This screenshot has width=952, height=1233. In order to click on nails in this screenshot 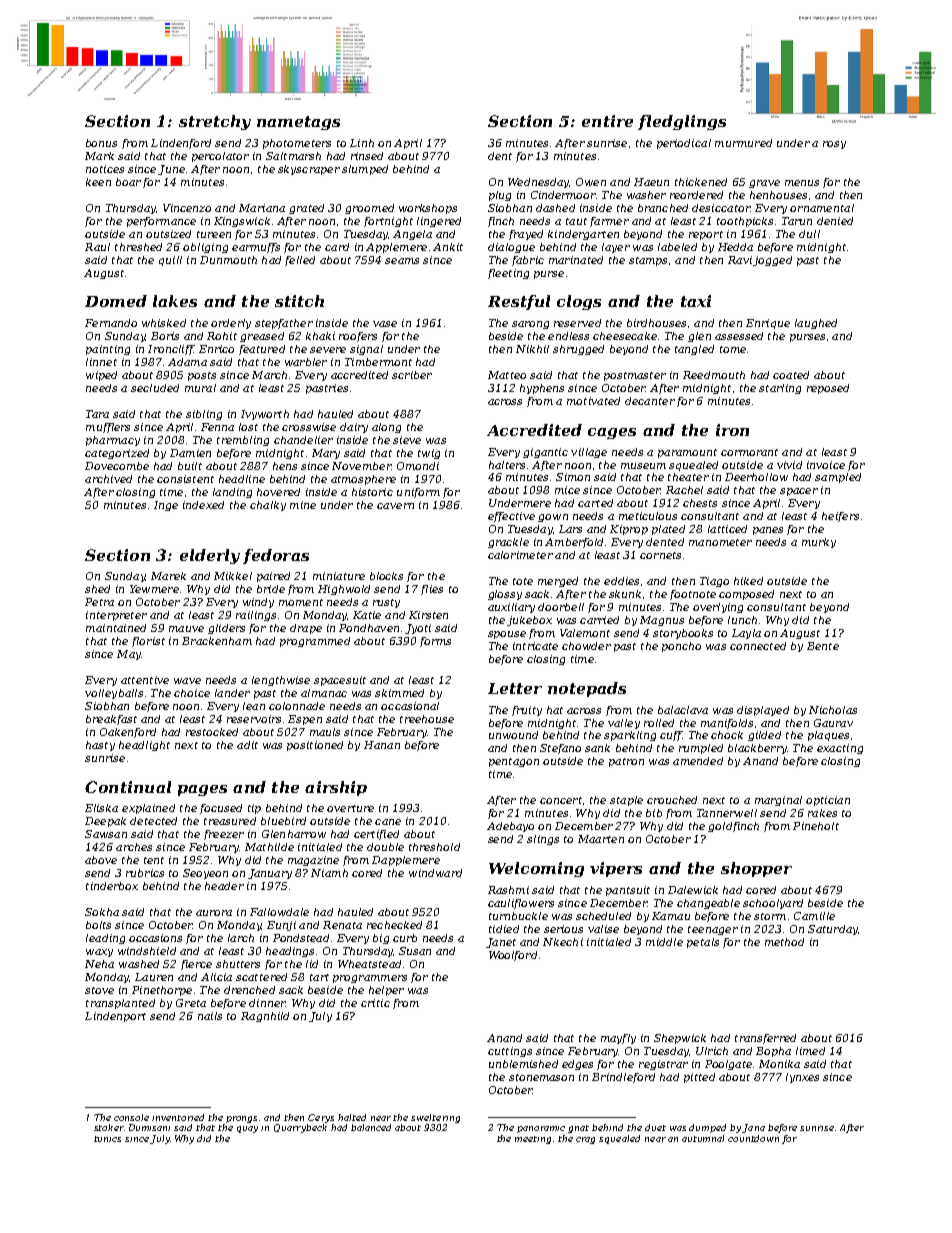, I will do `click(210, 1016)`.
